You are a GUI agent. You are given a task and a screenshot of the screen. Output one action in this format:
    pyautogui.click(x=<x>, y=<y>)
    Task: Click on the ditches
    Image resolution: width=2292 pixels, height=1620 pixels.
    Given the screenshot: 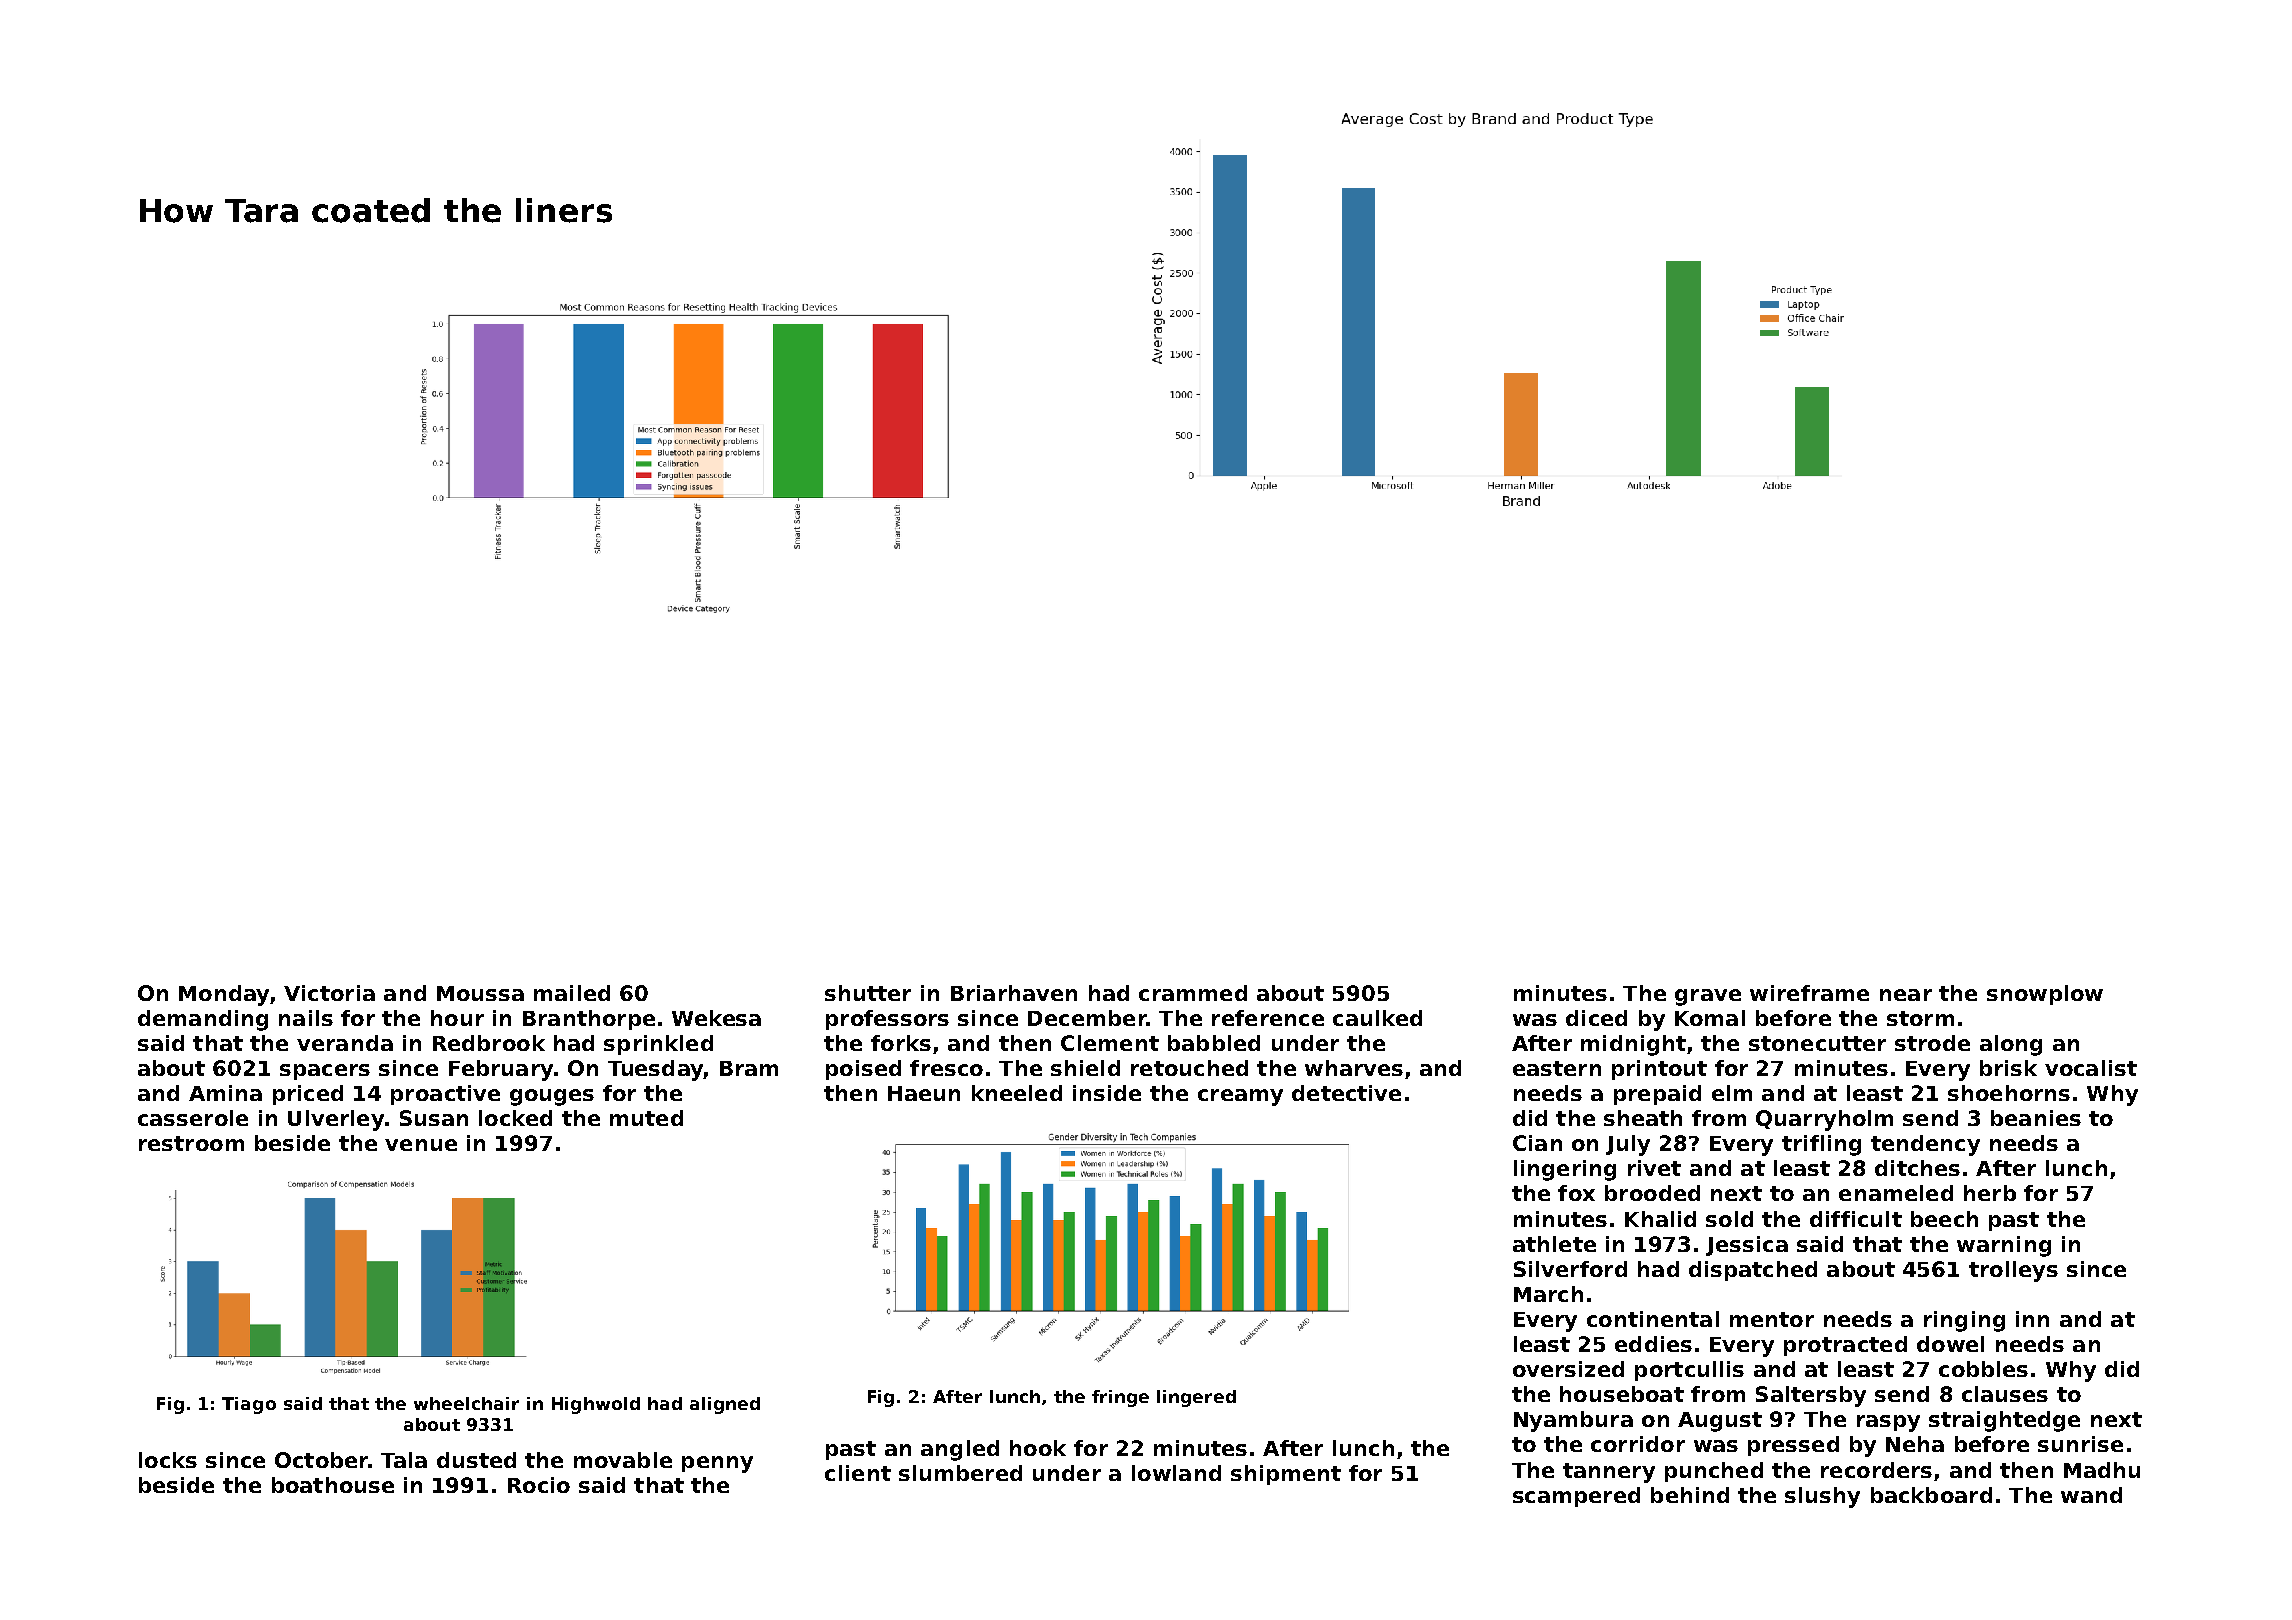 What is the action you would take?
    pyautogui.click(x=1917, y=1168)
